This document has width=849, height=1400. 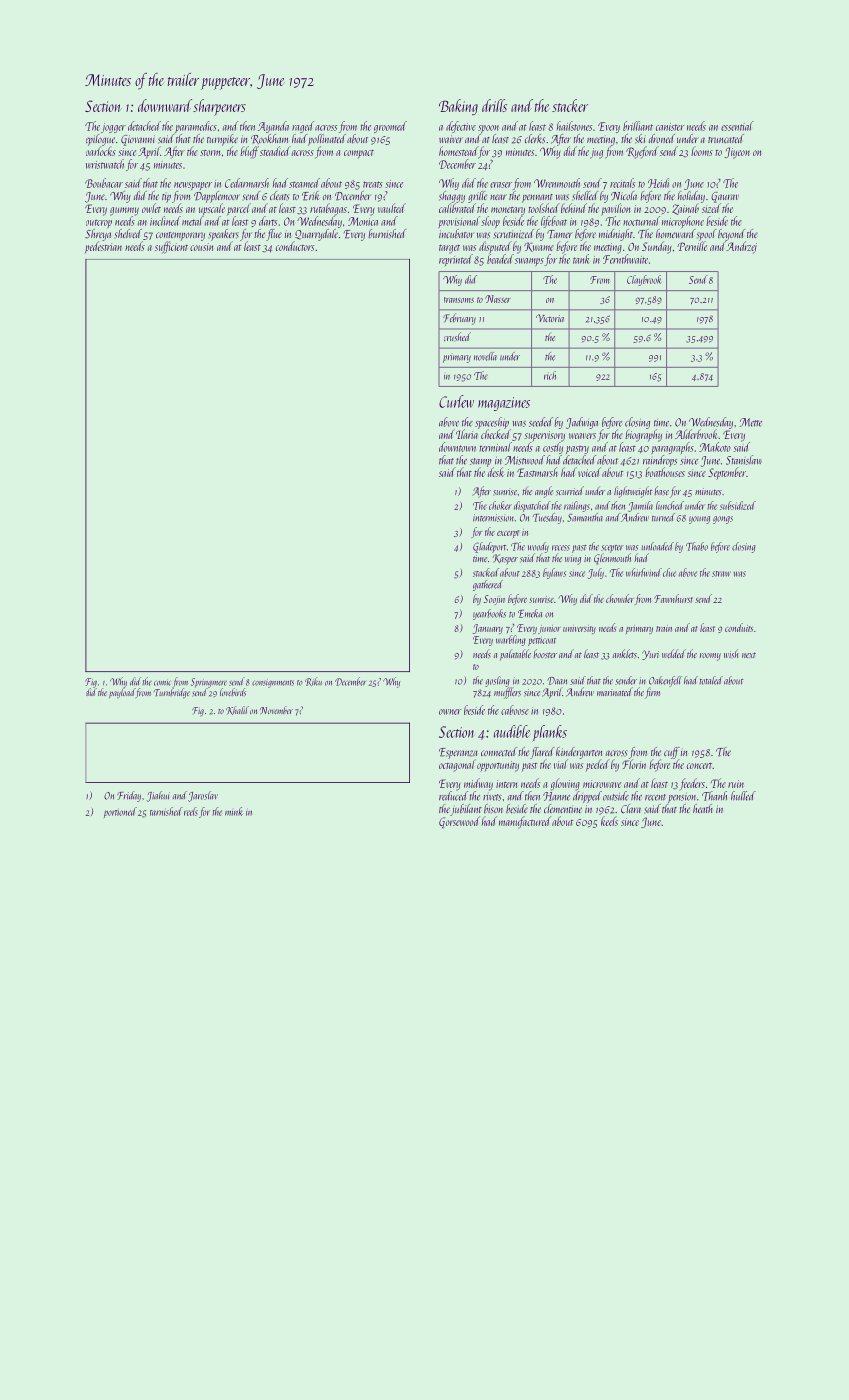 I want to click on crushed, so click(x=457, y=336).
